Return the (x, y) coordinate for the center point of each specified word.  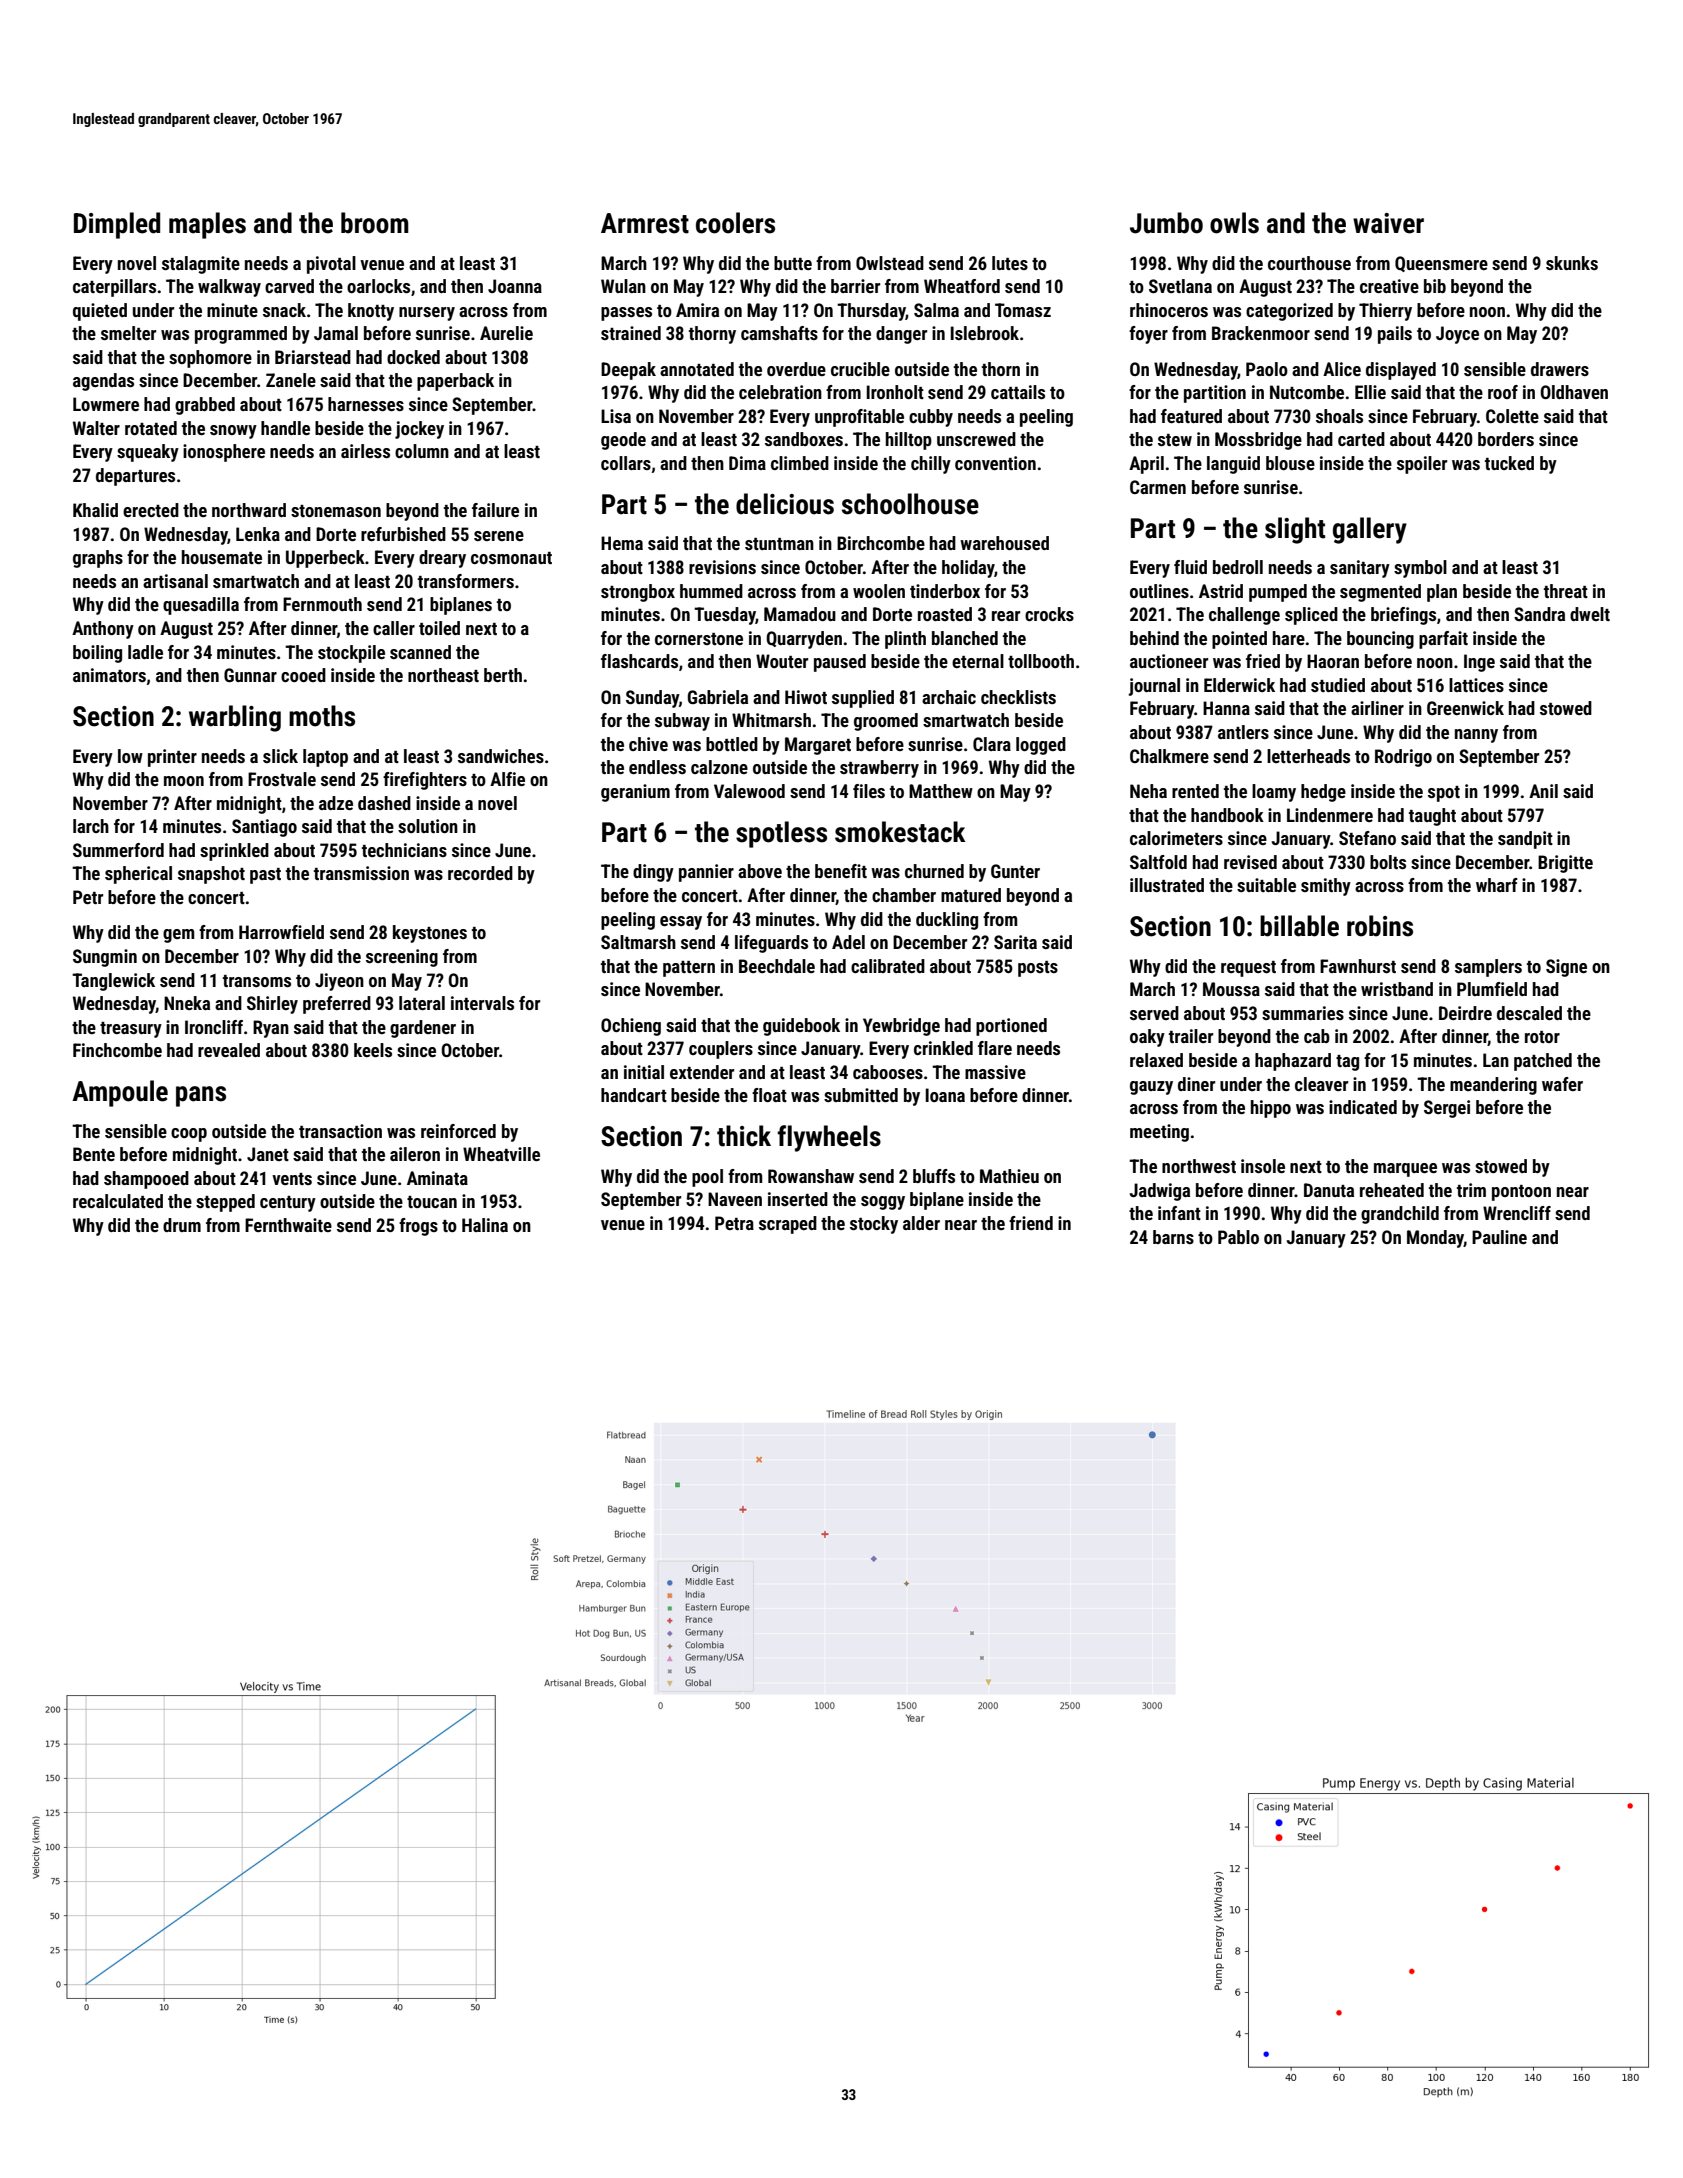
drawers (1560, 369)
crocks (1049, 614)
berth (503, 675)
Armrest (645, 223)
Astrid (1221, 591)
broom (375, 223)
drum (182, 1225)
